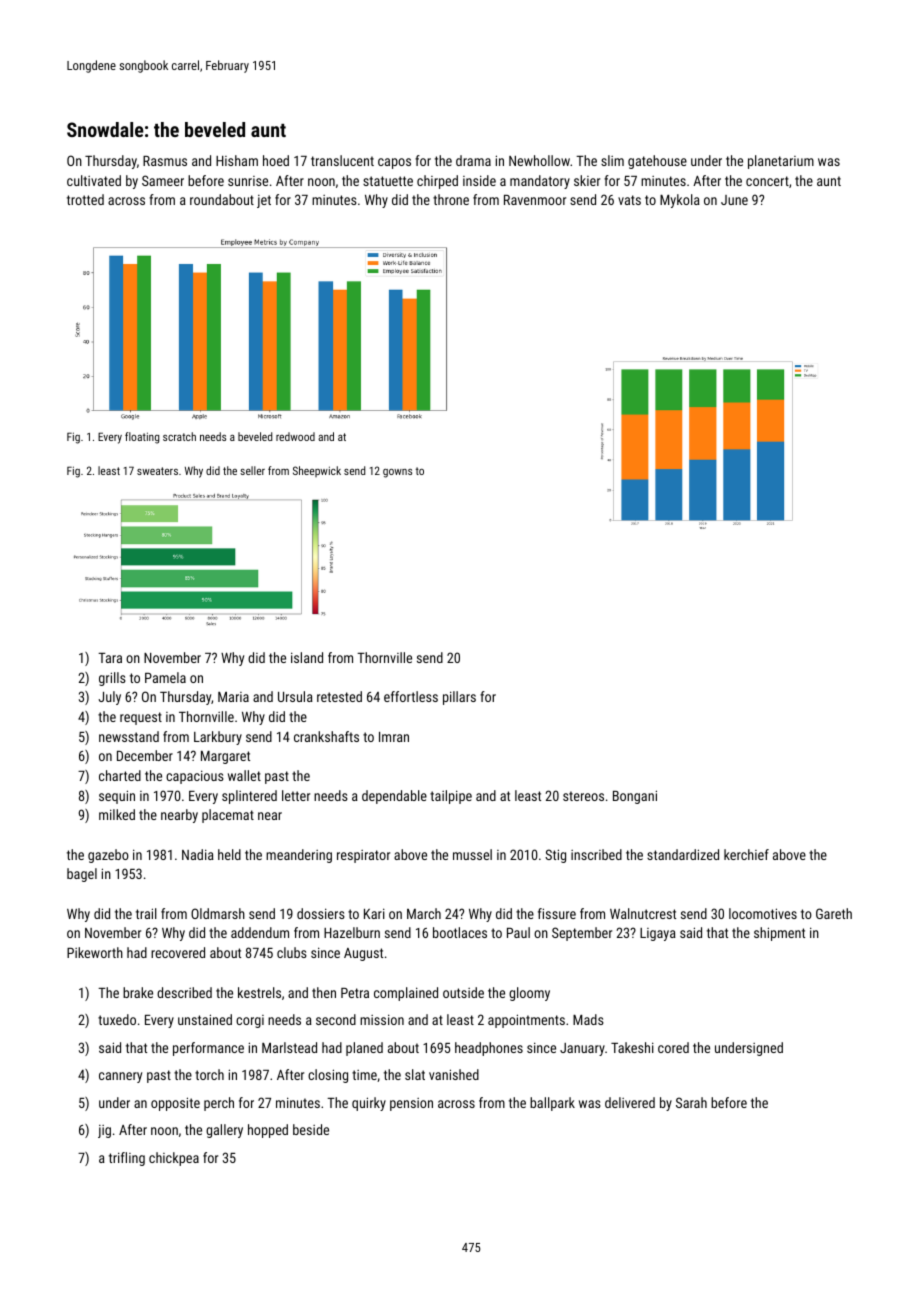 Image resolution: width=924 pixels, height=1308 pixels. What do you see at coordinates (680, 201) in the screenshot?
I see `Mykola` at bounding box center [680, 201].
